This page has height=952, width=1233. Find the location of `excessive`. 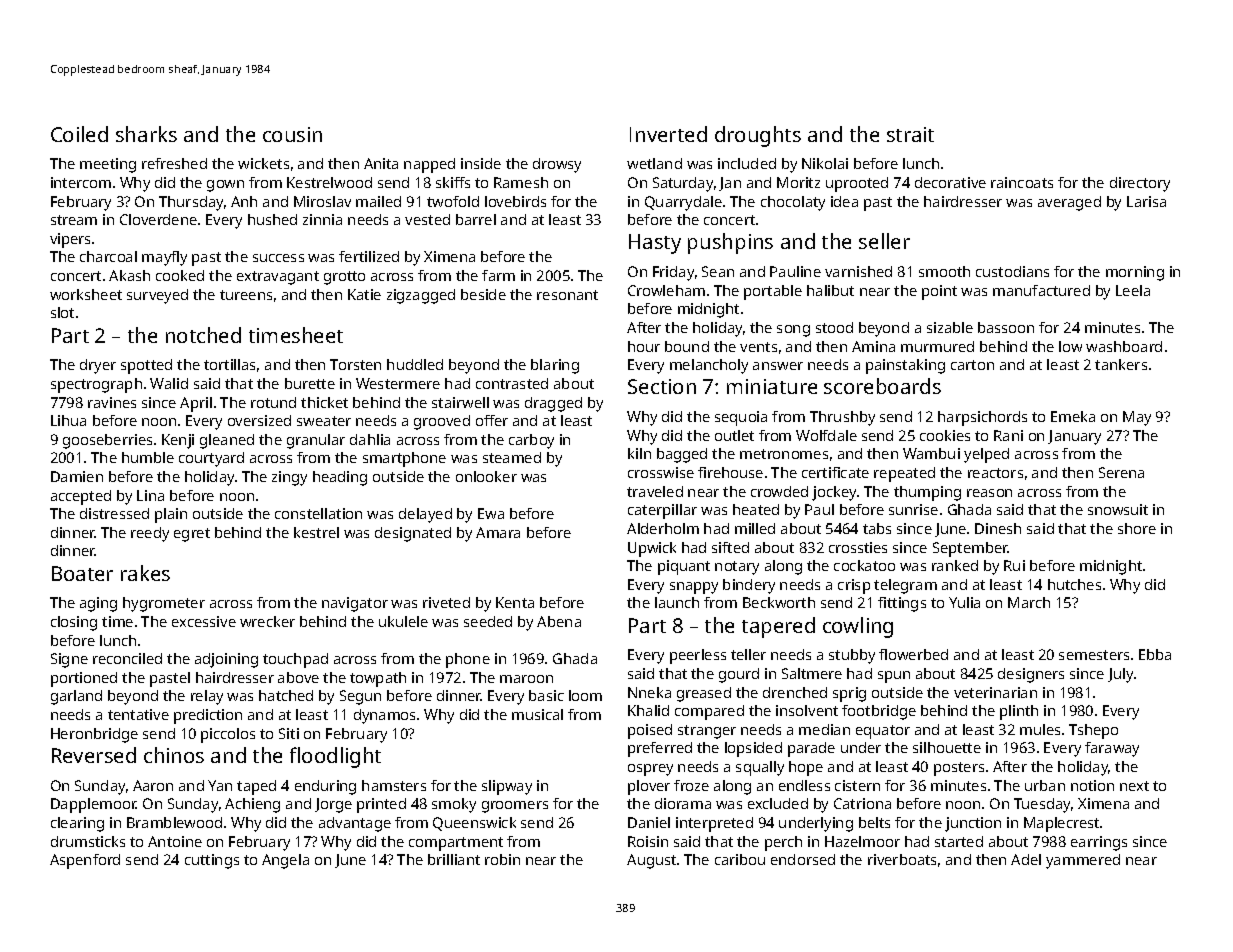

excessive is located at coordinates (204, 621).
